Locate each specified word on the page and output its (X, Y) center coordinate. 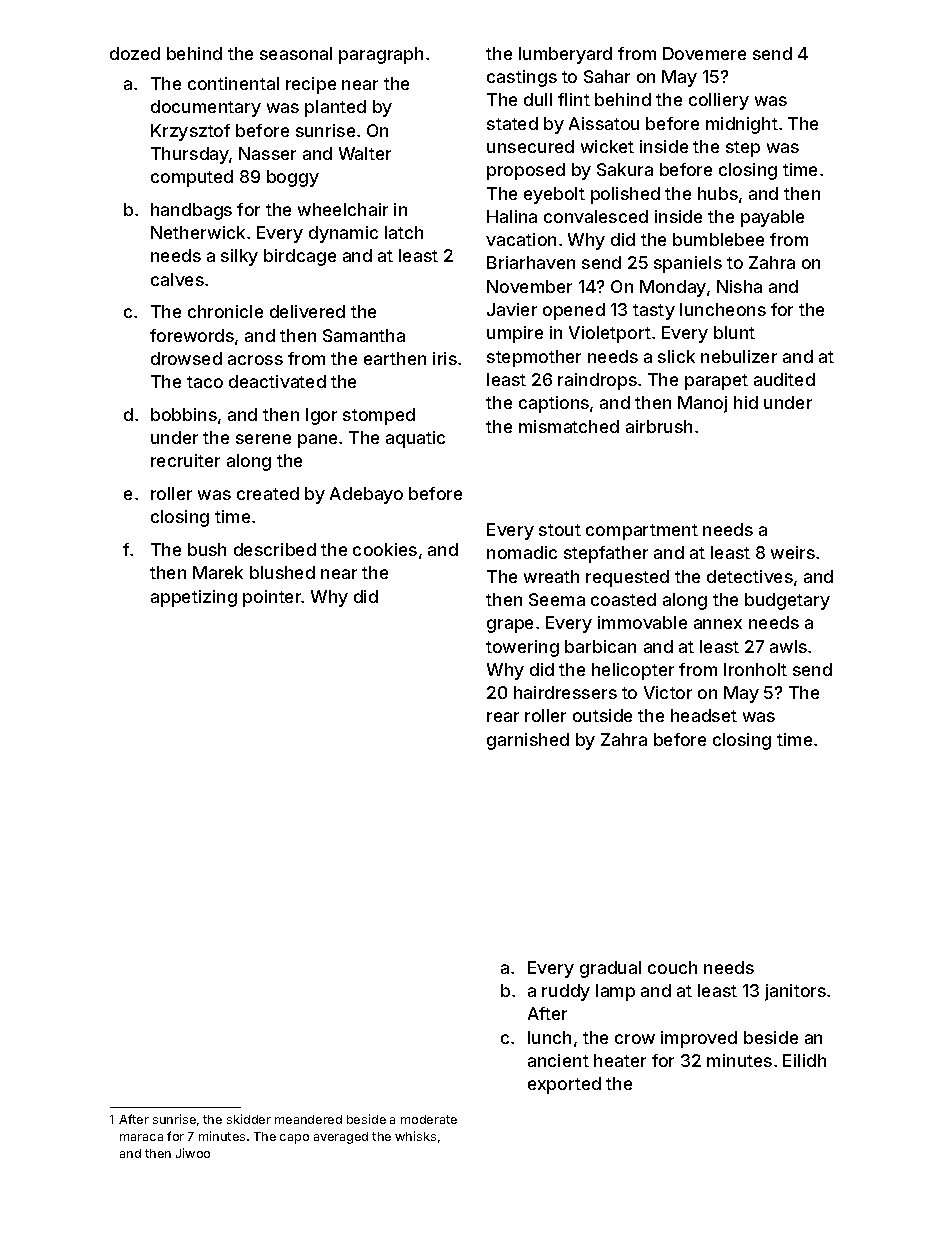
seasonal (296, 53)
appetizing (194, 598)
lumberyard (565, 55)
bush (207, 549)
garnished (528, 741)
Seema (557, 599)
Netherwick (198, 232)
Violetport (610, 334)
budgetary (787, 601)
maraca (141, 1137)
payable (772, 218)
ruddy (566, 992)
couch (672, 967)
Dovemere (704, 53)
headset (704, 715)
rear (503, 717)
